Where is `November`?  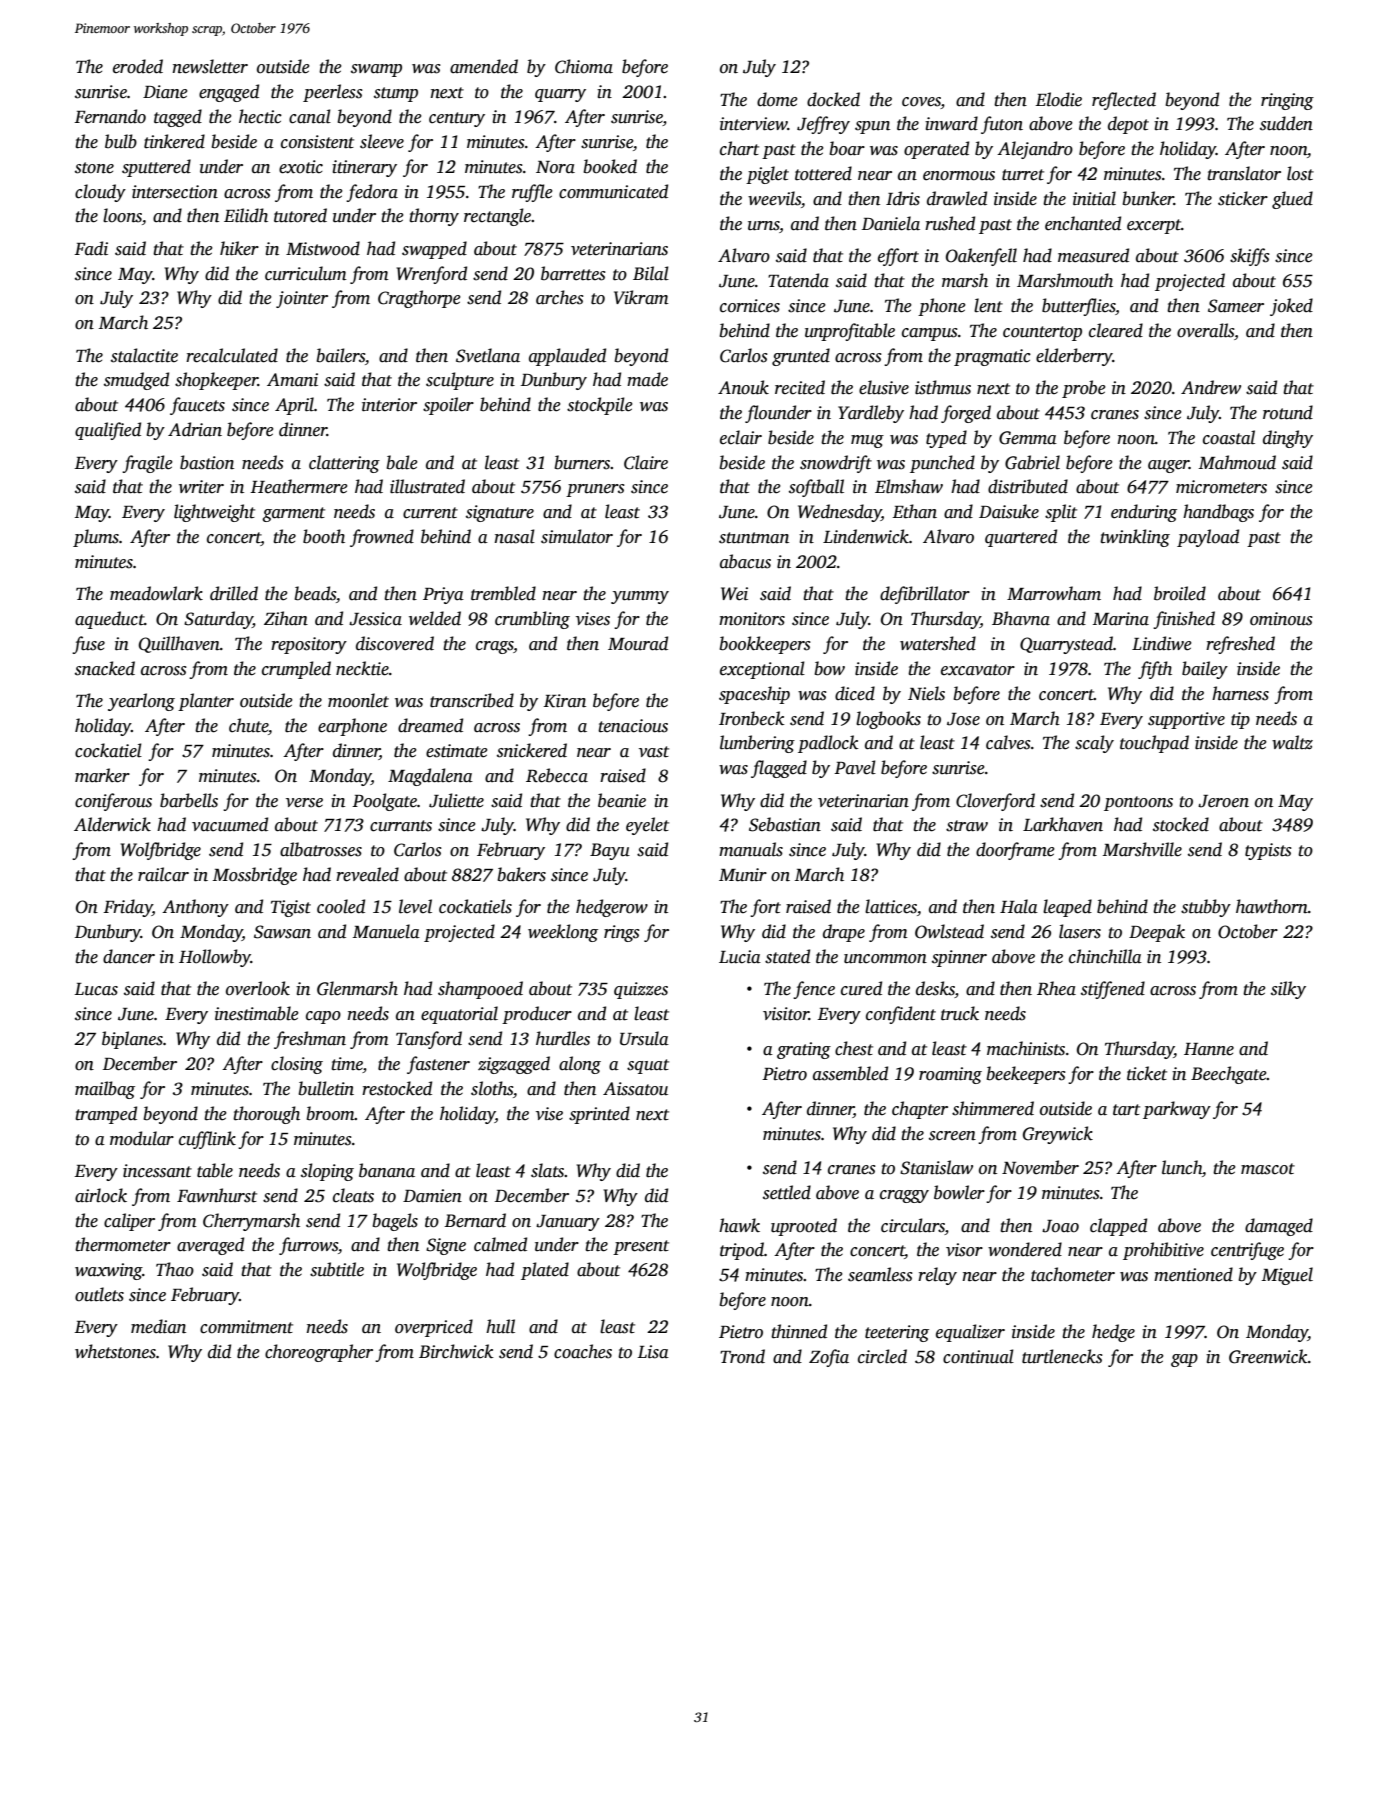 November is located at coordinates (1040, 1167).
